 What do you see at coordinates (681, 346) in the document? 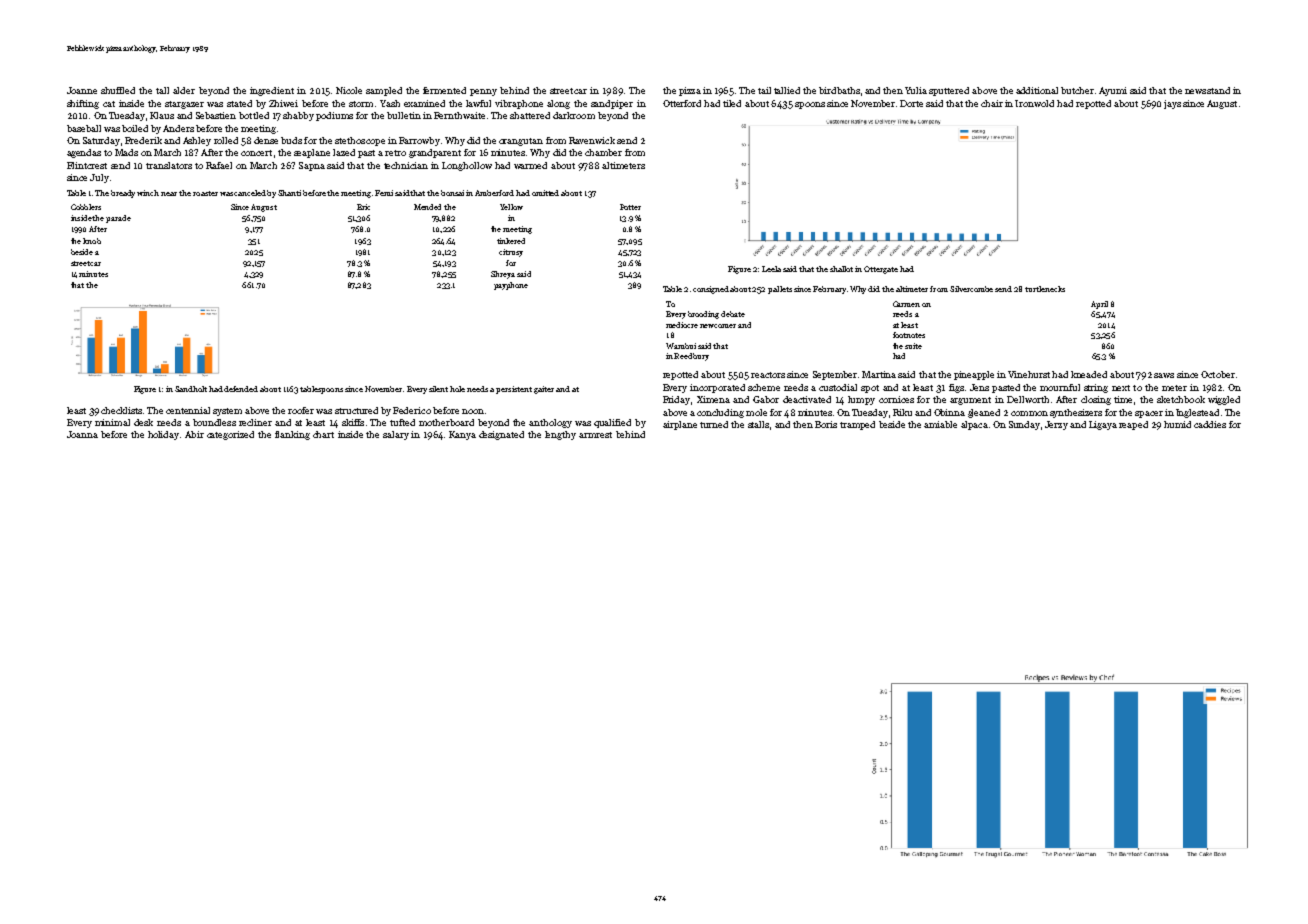
I see `Wambui` at bounding box center [681, 346].
